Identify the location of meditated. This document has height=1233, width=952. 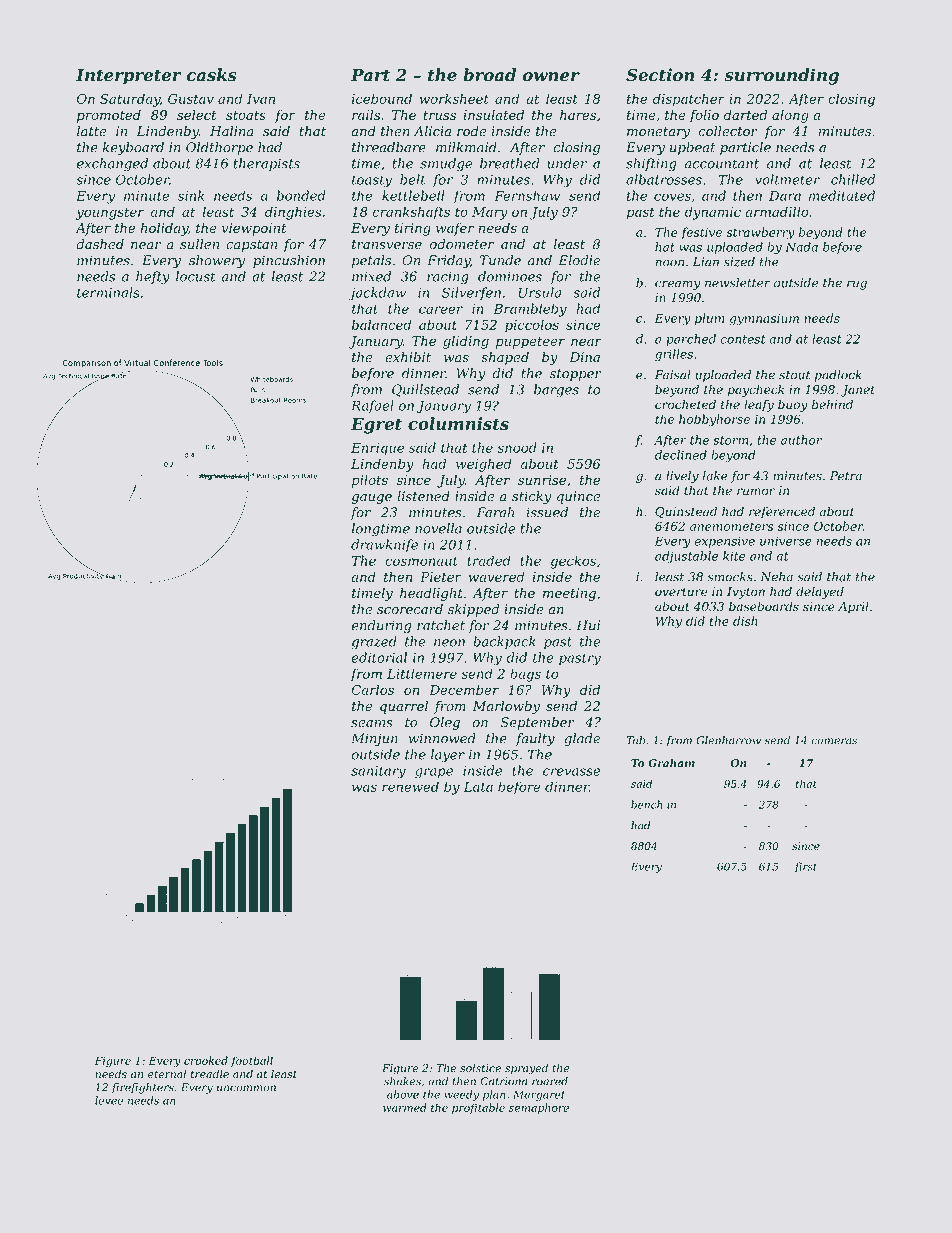
(842, 195).
